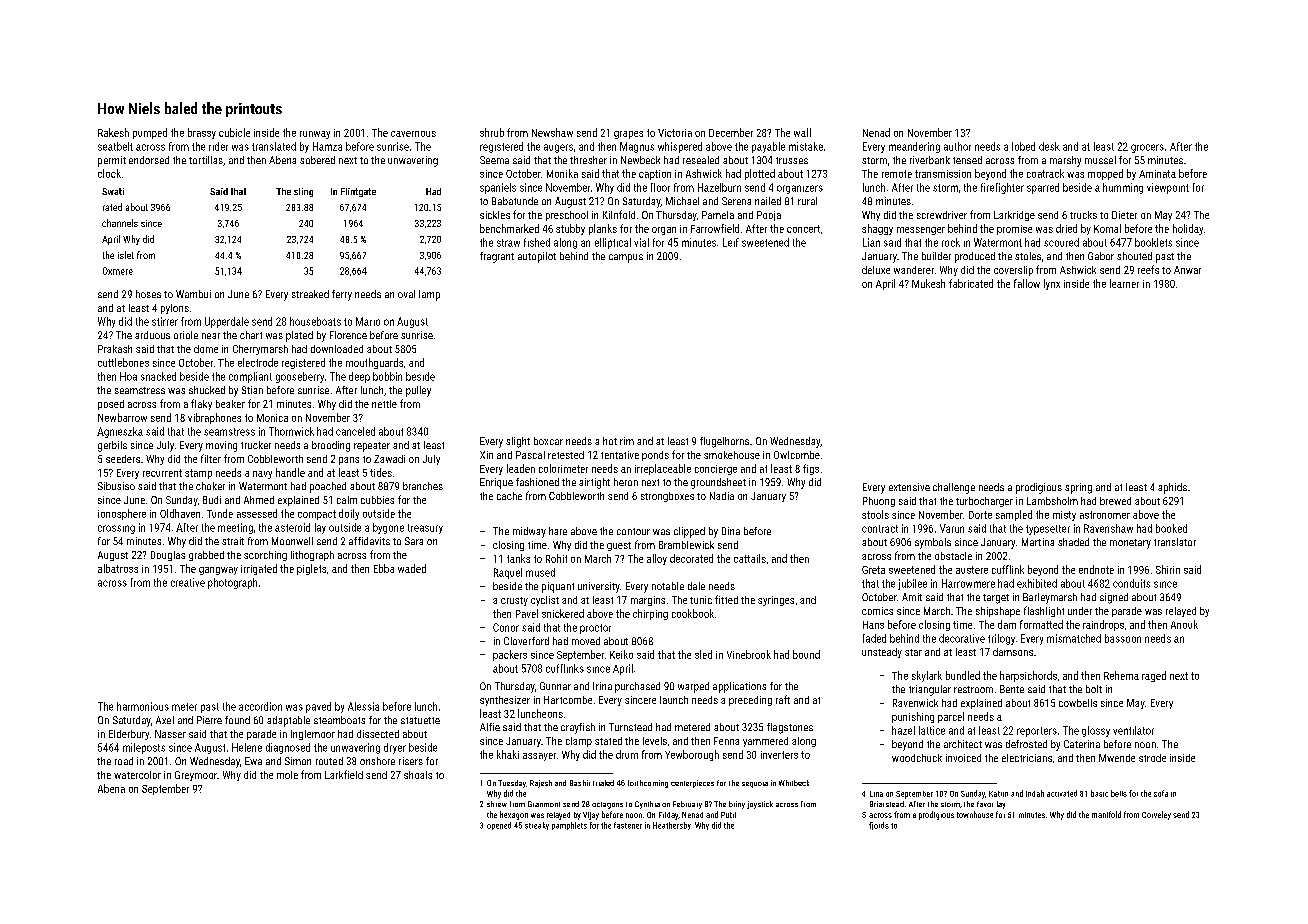  Describe the element at coordinates (234, 132) in the image. I see `cubicle` at that location.
